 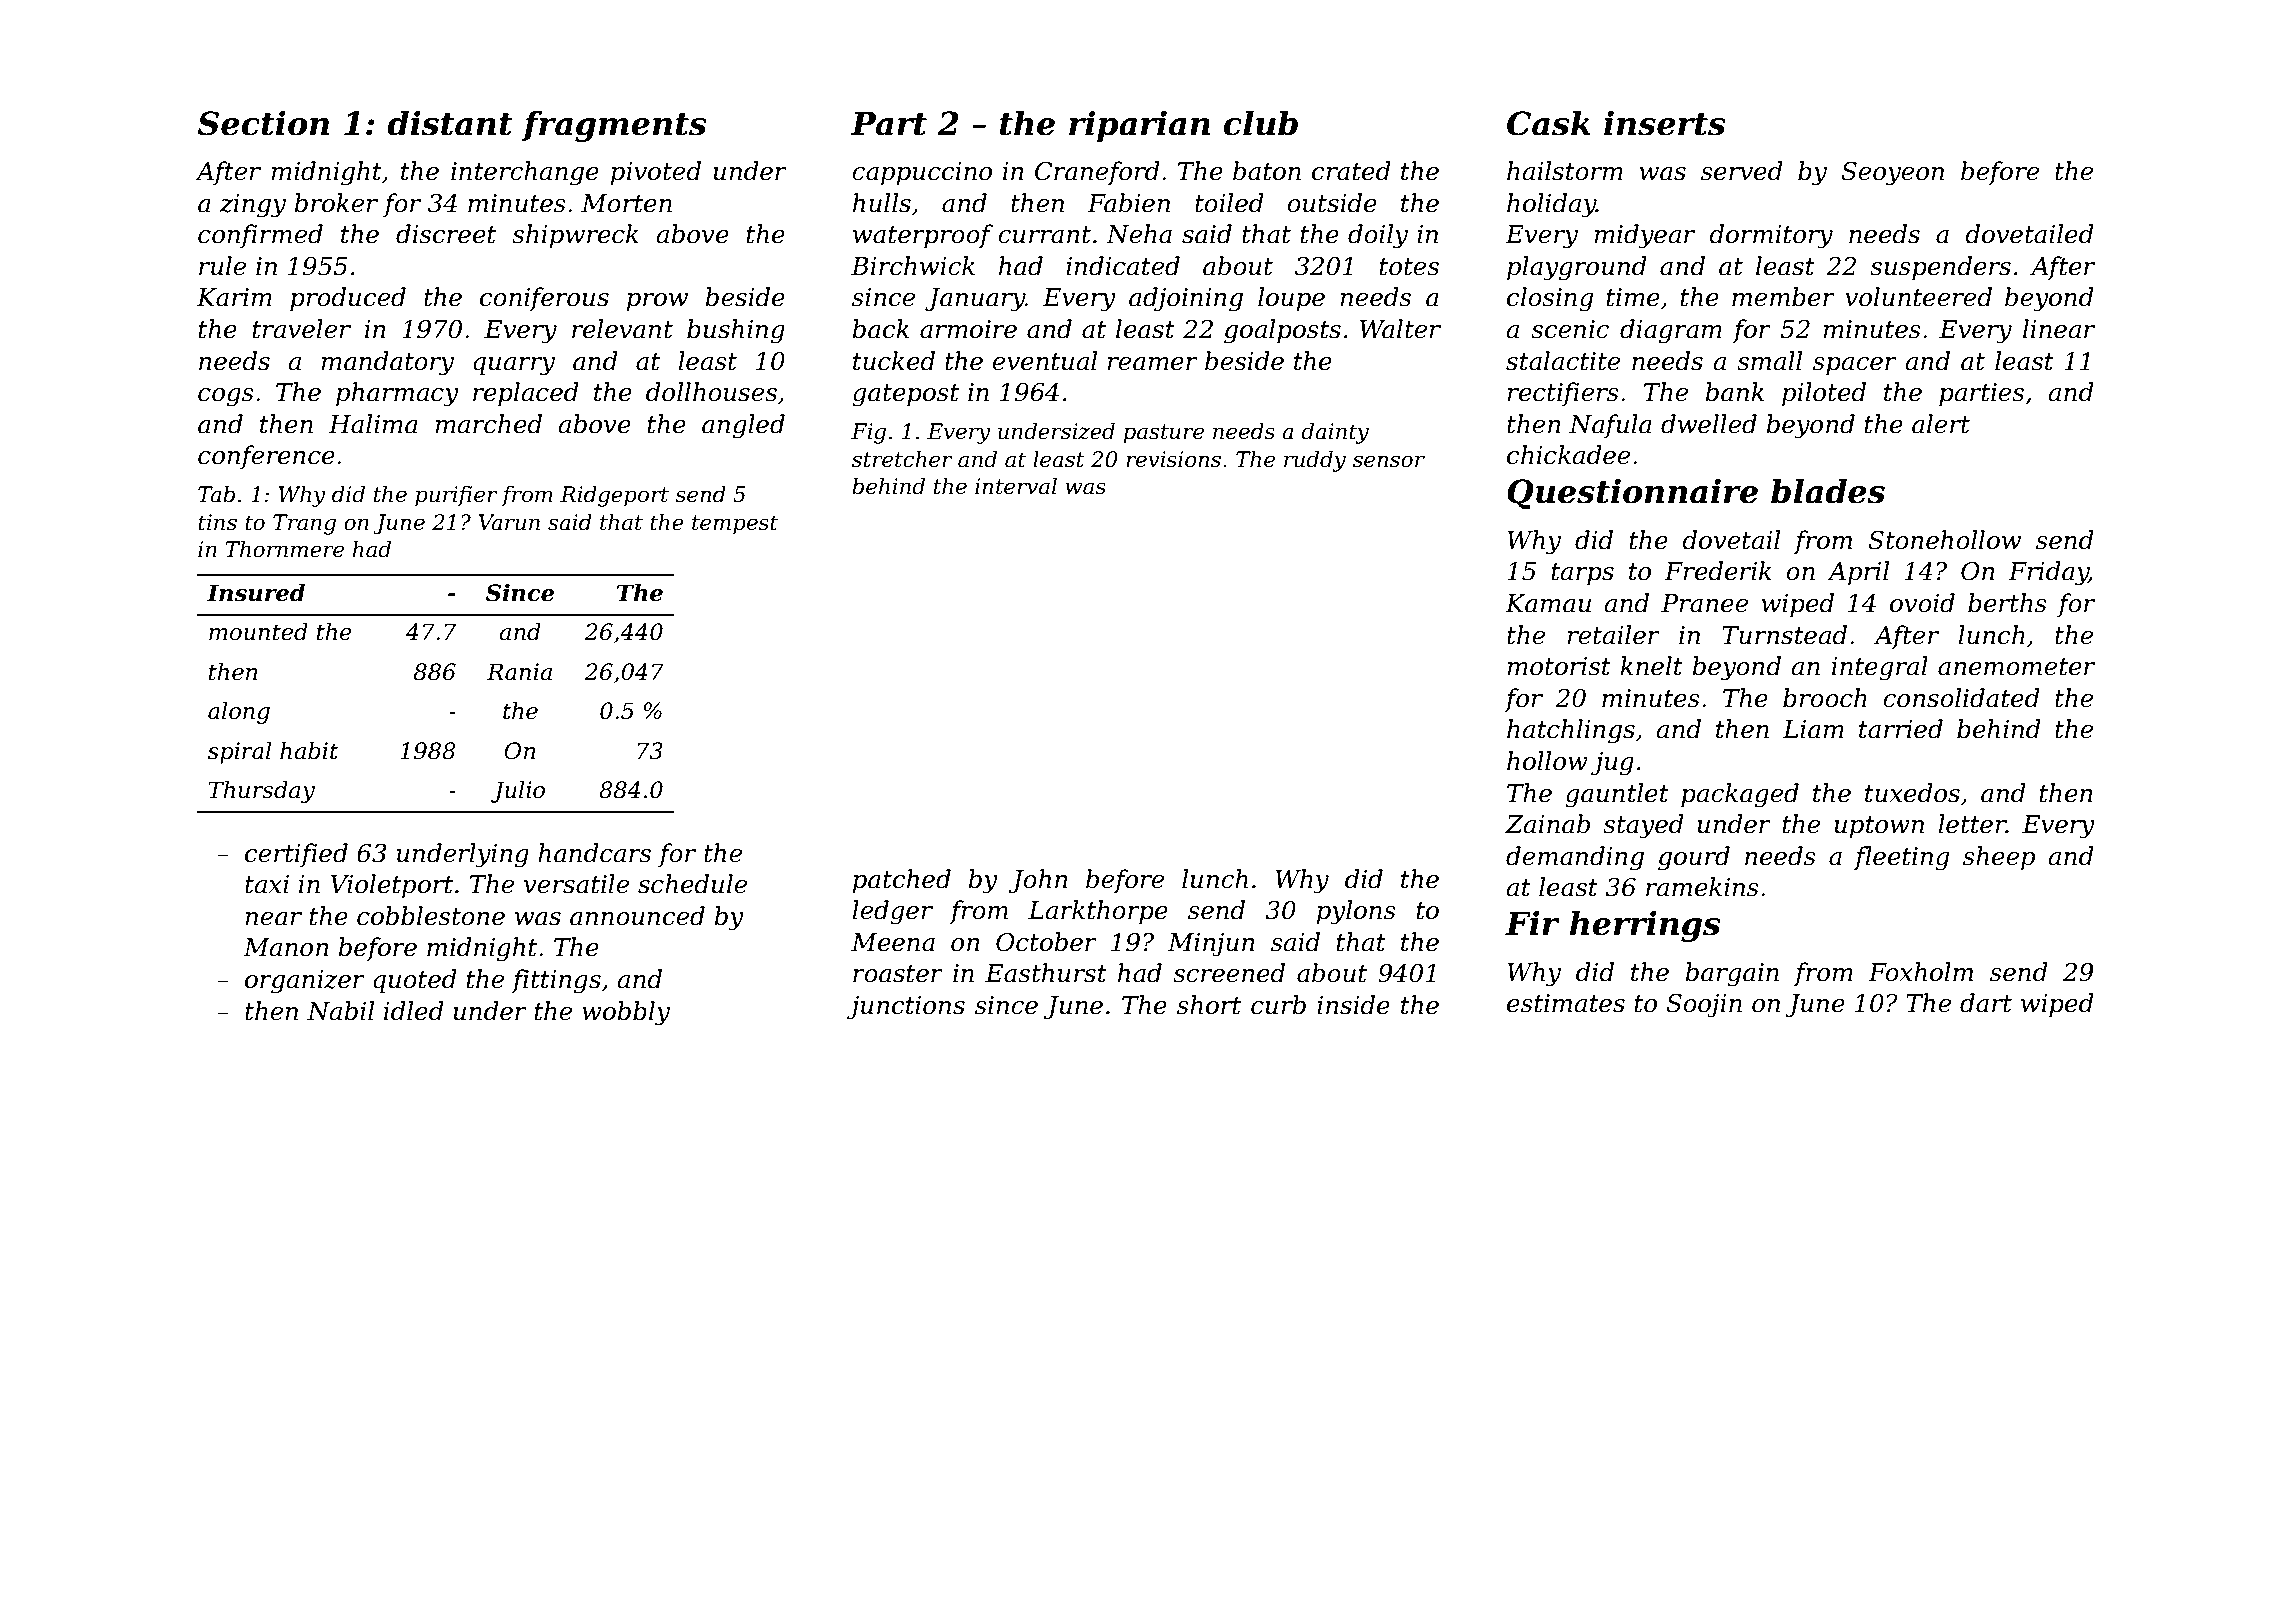 I want to click on tempest, so click(x=735, y=525).
